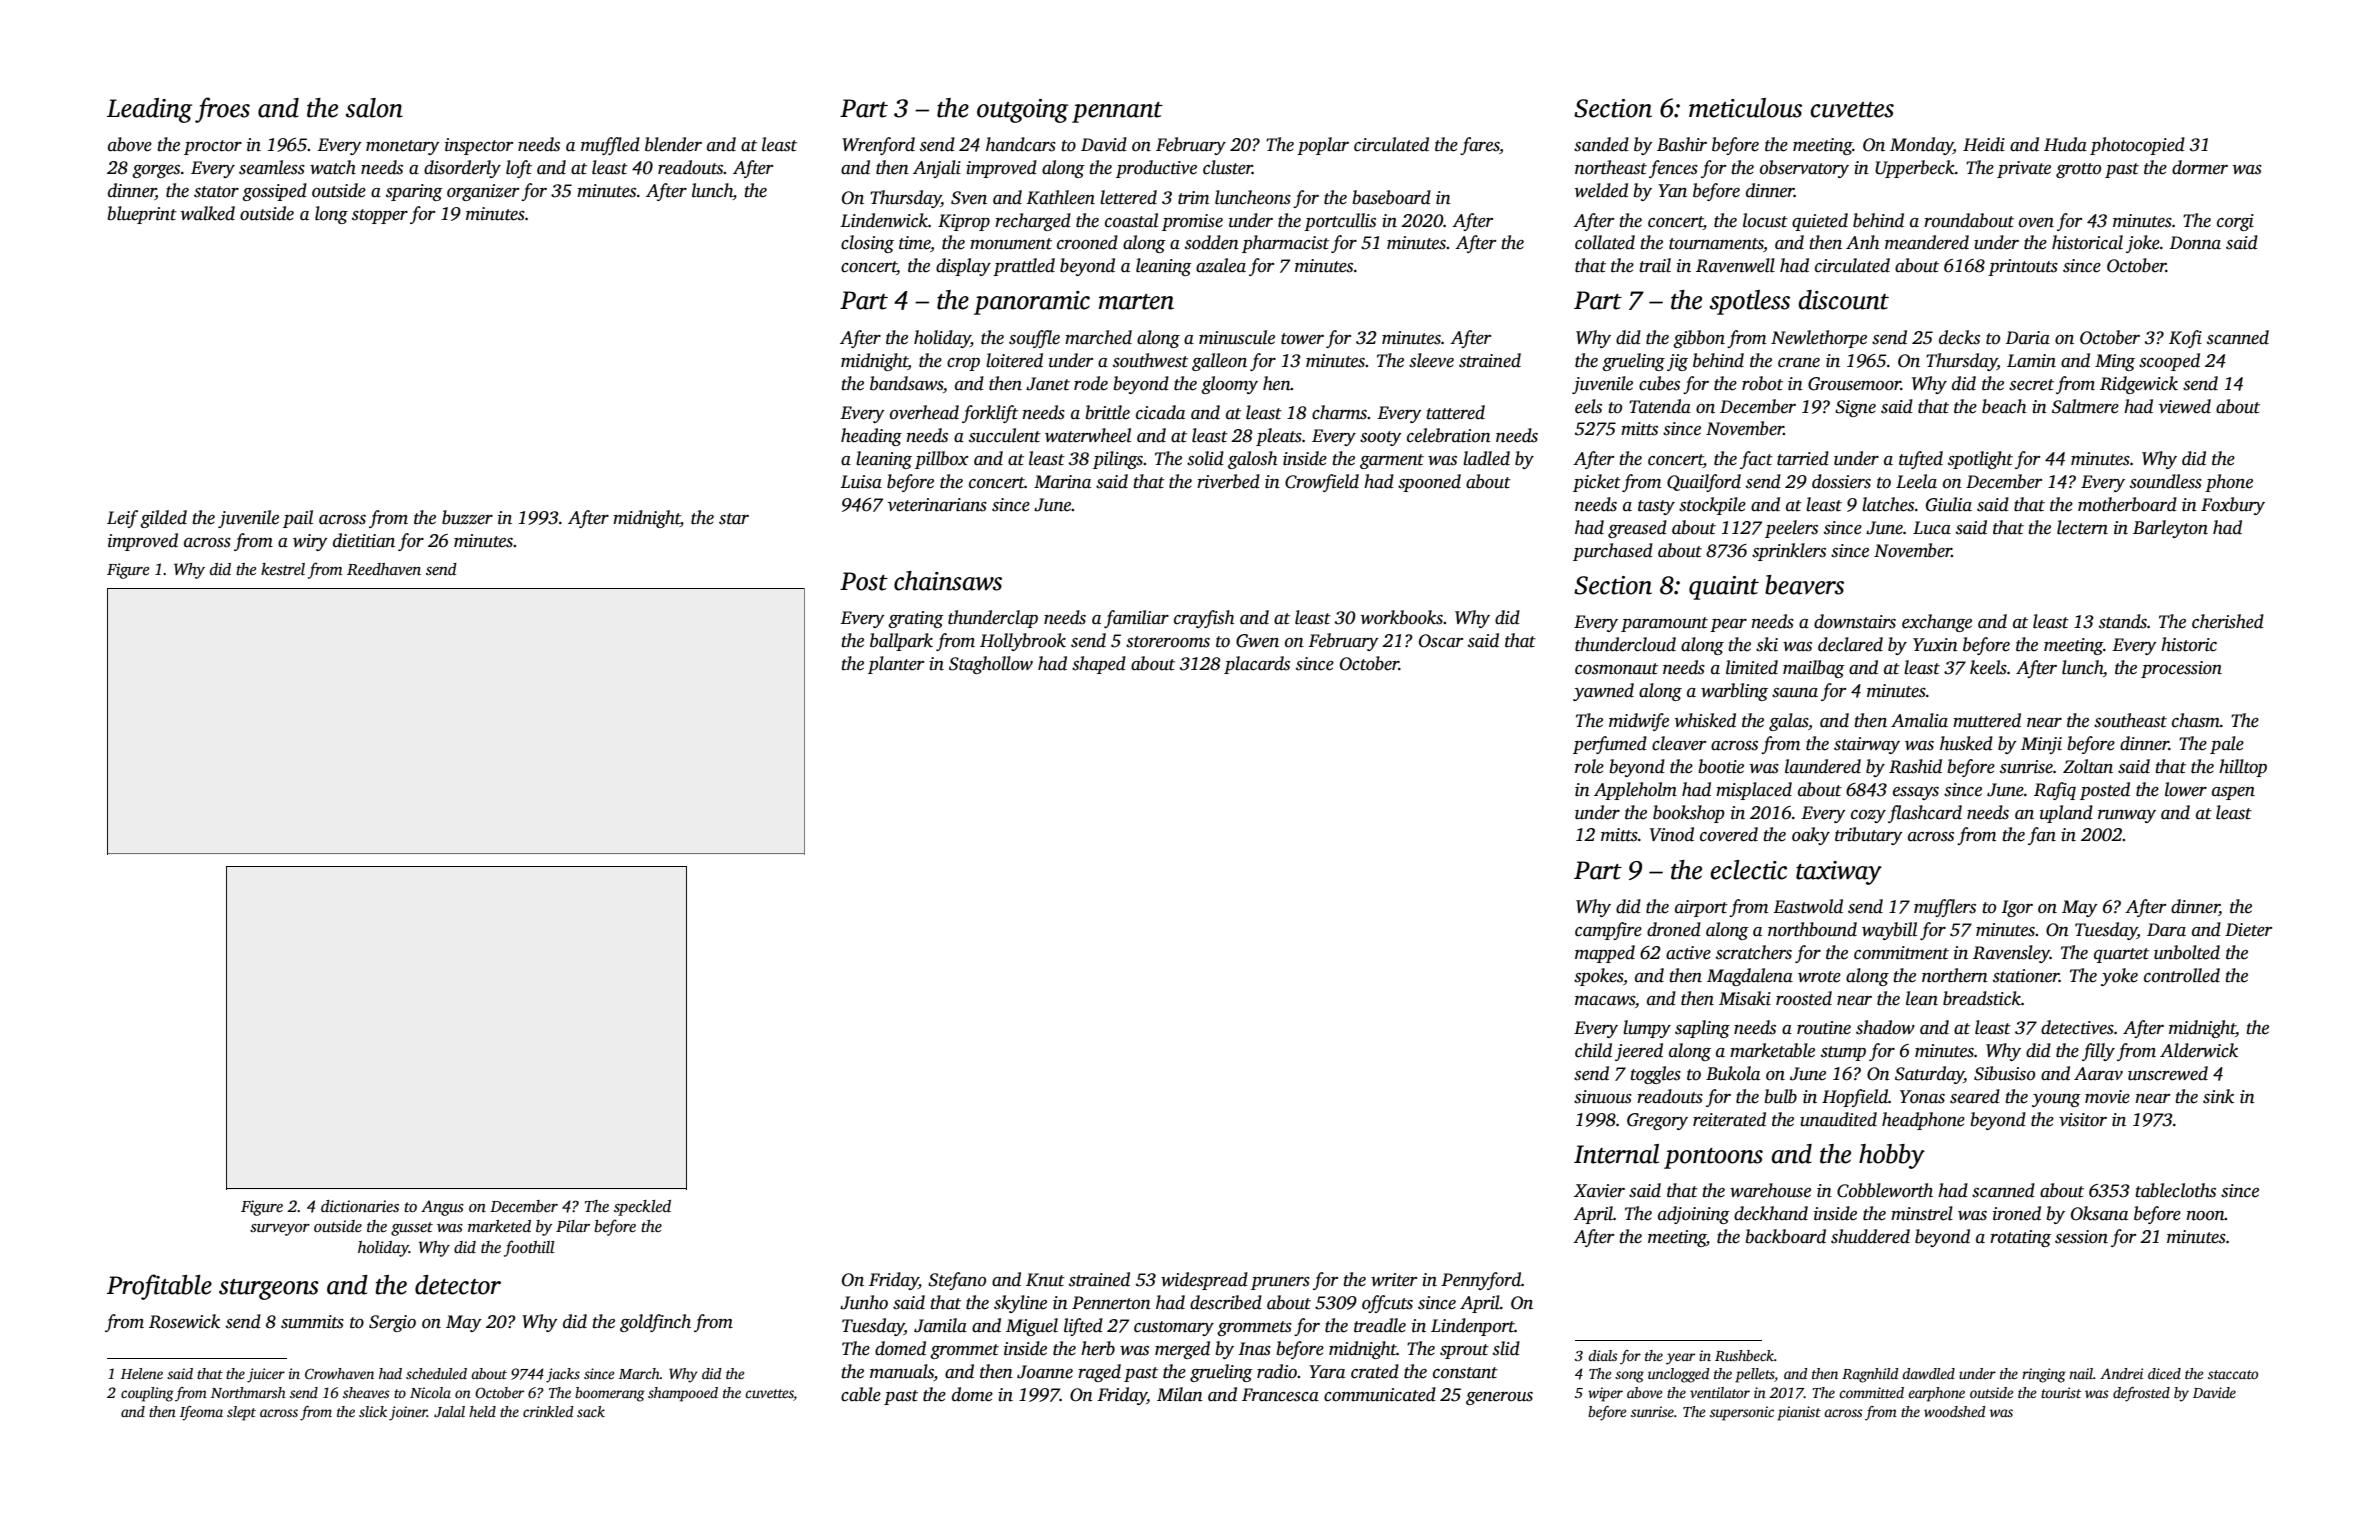  Describe the element at coordinates (1799, 363) in the image. I see `crane` at that location.
